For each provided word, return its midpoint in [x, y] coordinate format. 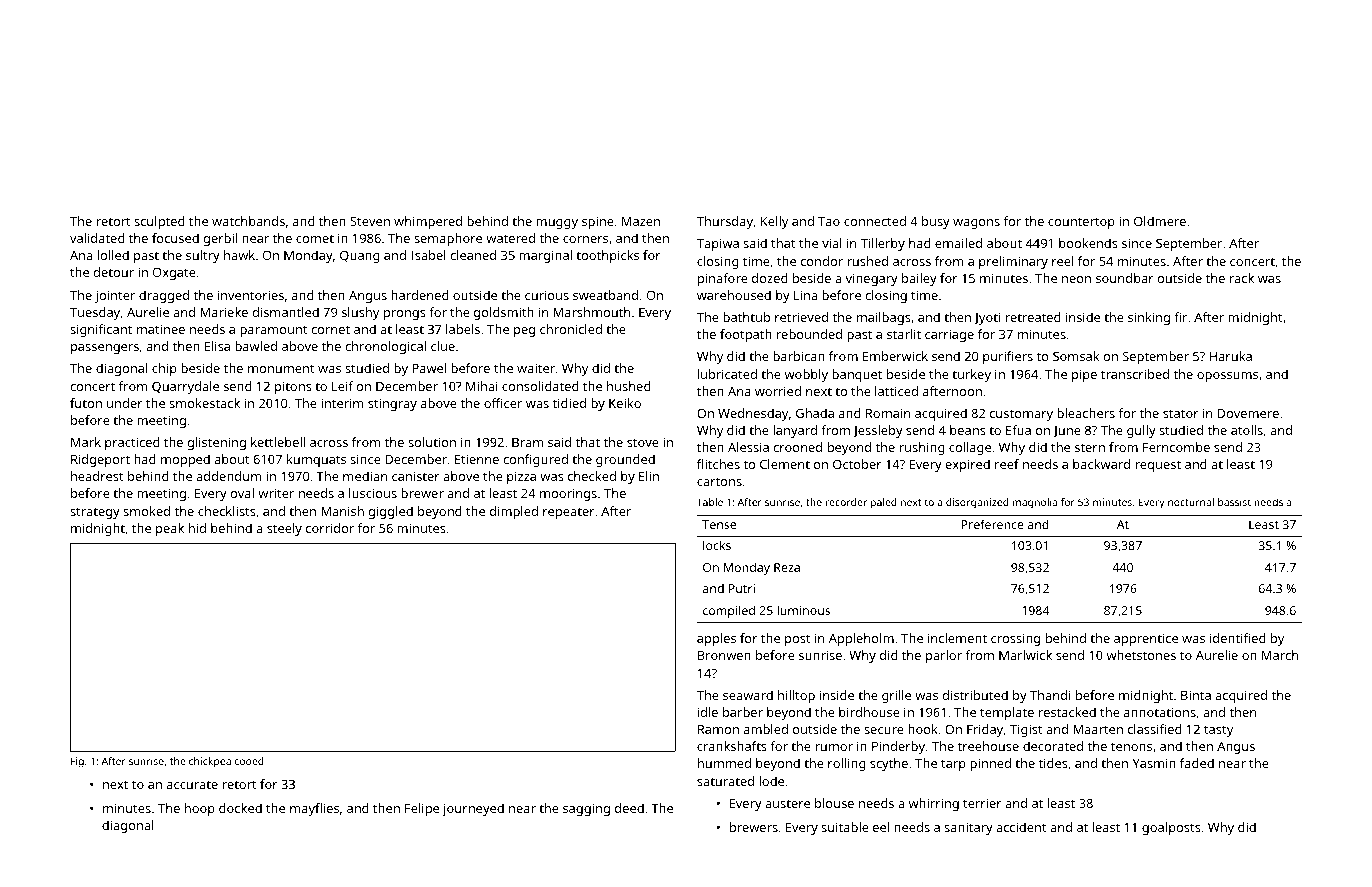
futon [86, 403]
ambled [766, 729]
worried [778, 391]
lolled [113, 255]
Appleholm [861, 639]
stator [1181, 413]
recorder [846, 502]
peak [170, 529]
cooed [249, 761]
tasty [1218, 731]
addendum [229, 476]
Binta [1196, 695]
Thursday [725, 222]
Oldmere [1160, 221]
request [1158, 466]
